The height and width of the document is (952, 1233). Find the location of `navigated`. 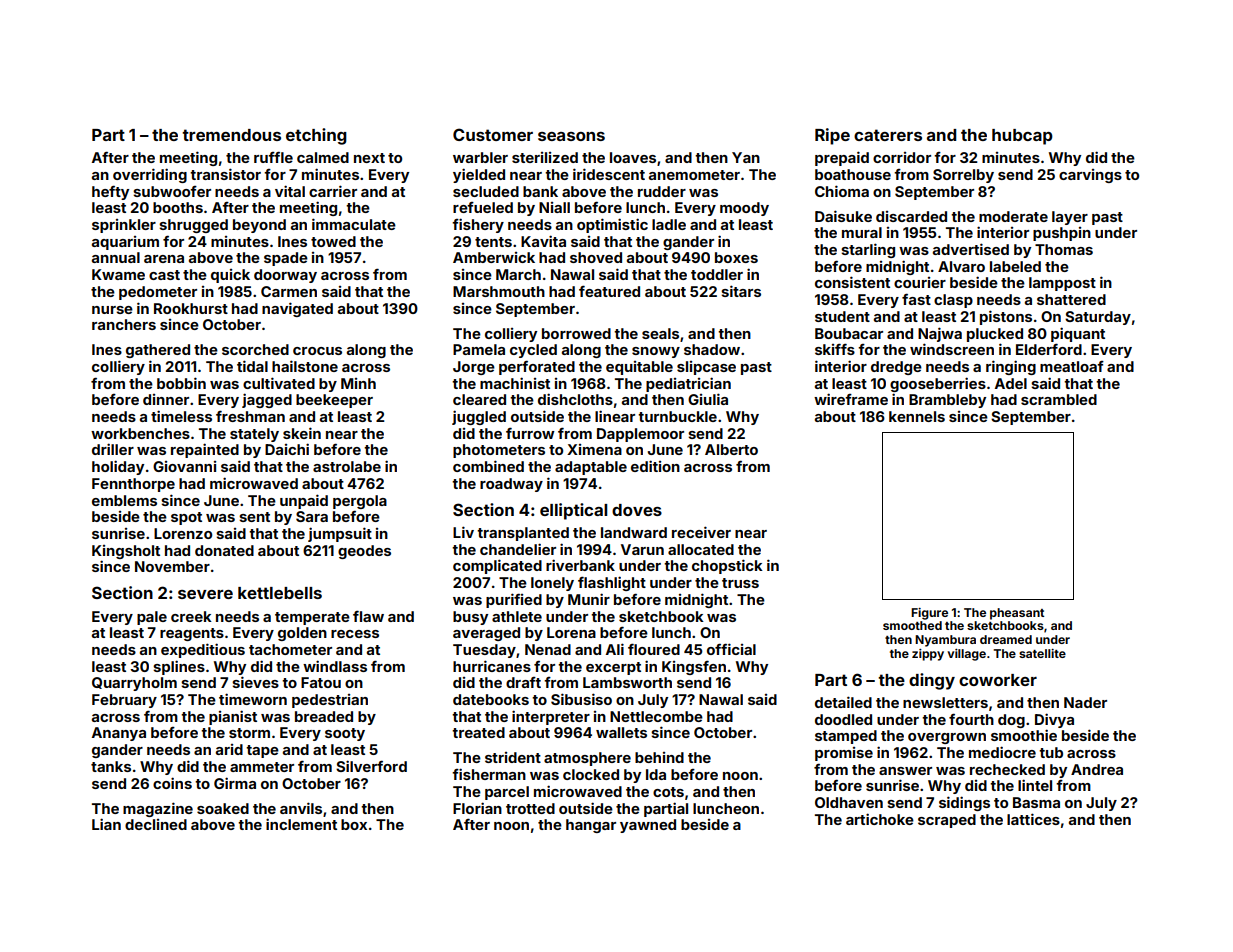

navigated is located at coordinates (297, 309).
